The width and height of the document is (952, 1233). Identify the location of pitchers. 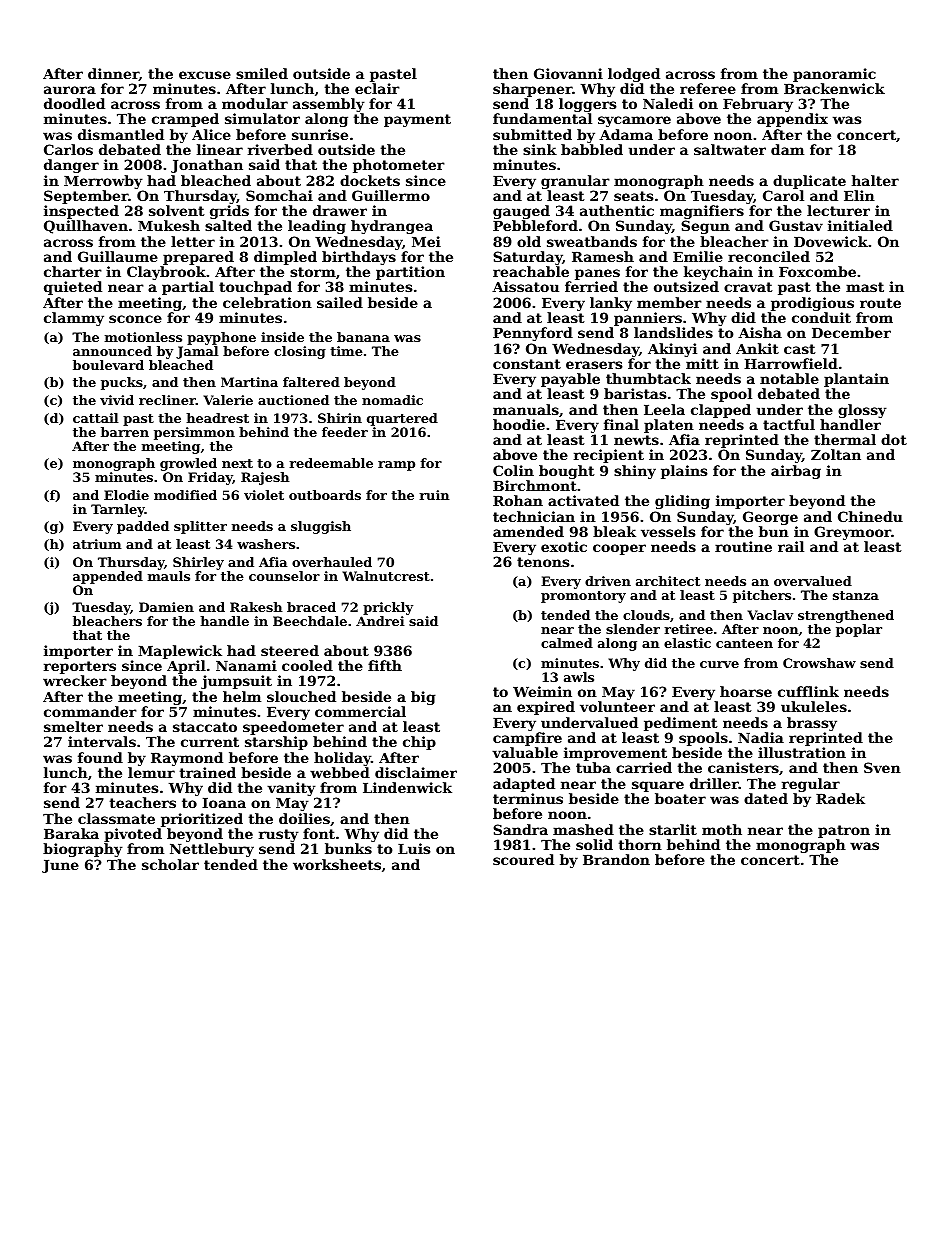
(762, 596).
